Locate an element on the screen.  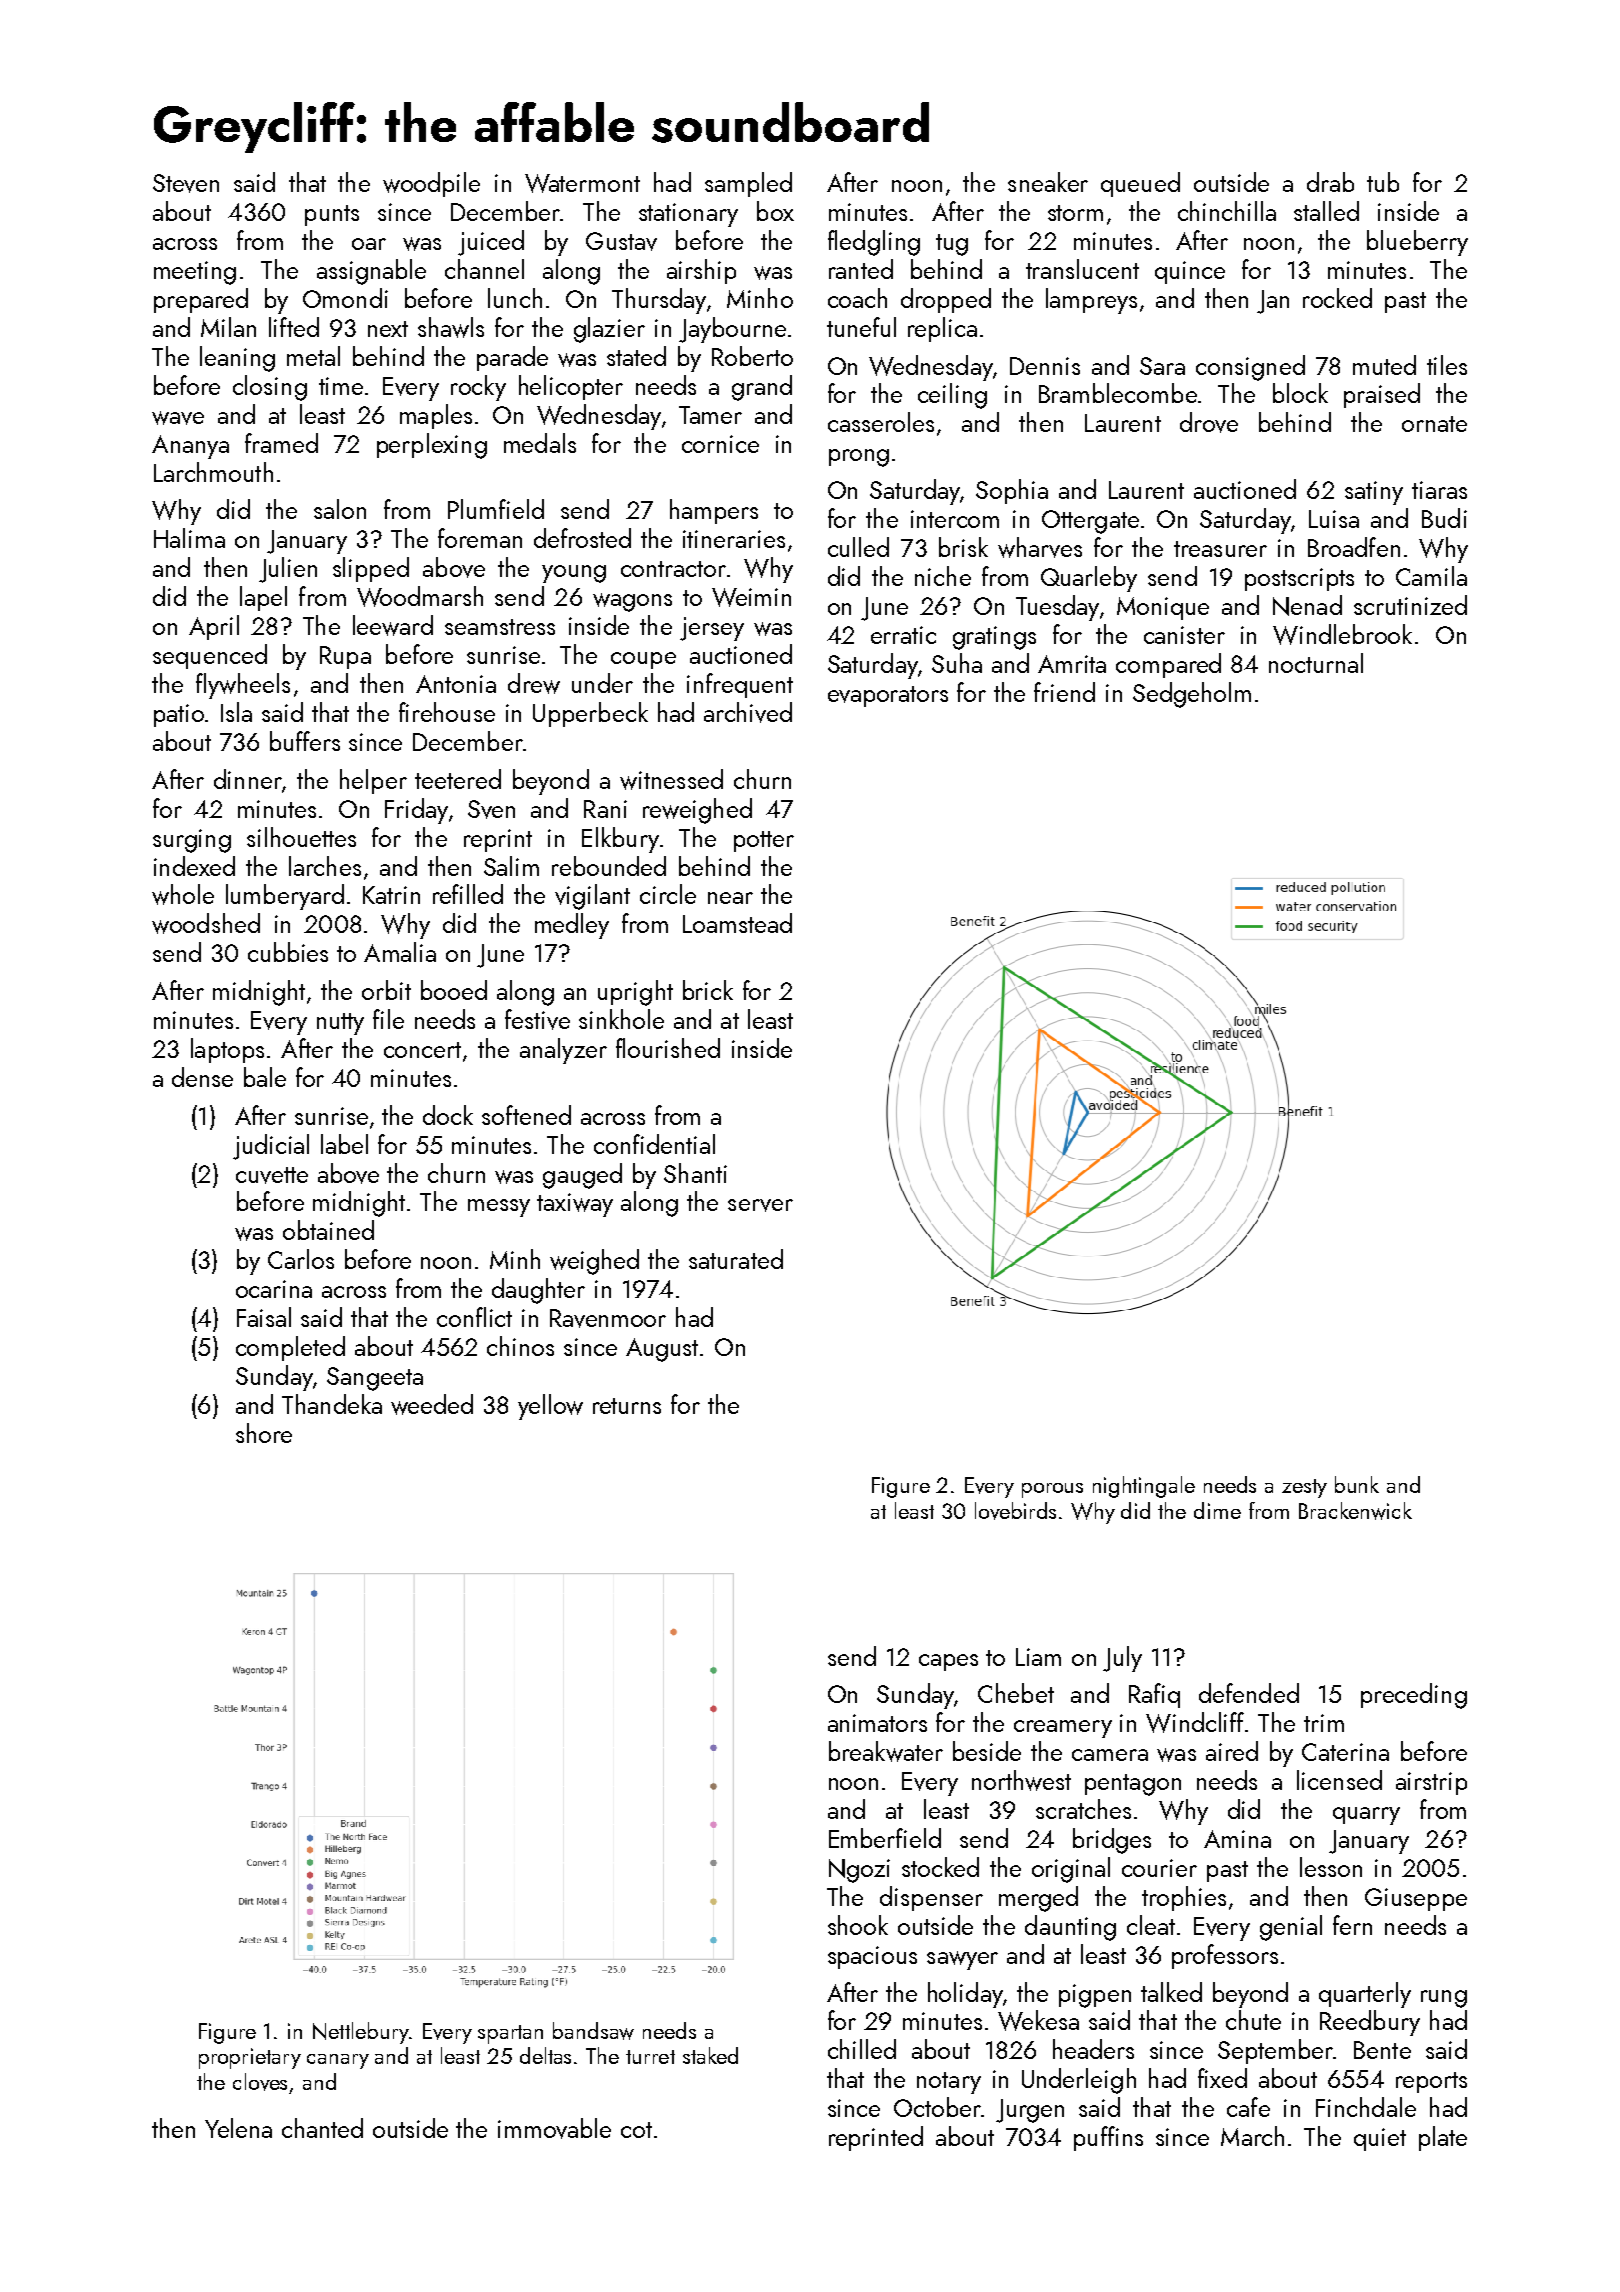
animators is located at coordinates (877, 1723).
